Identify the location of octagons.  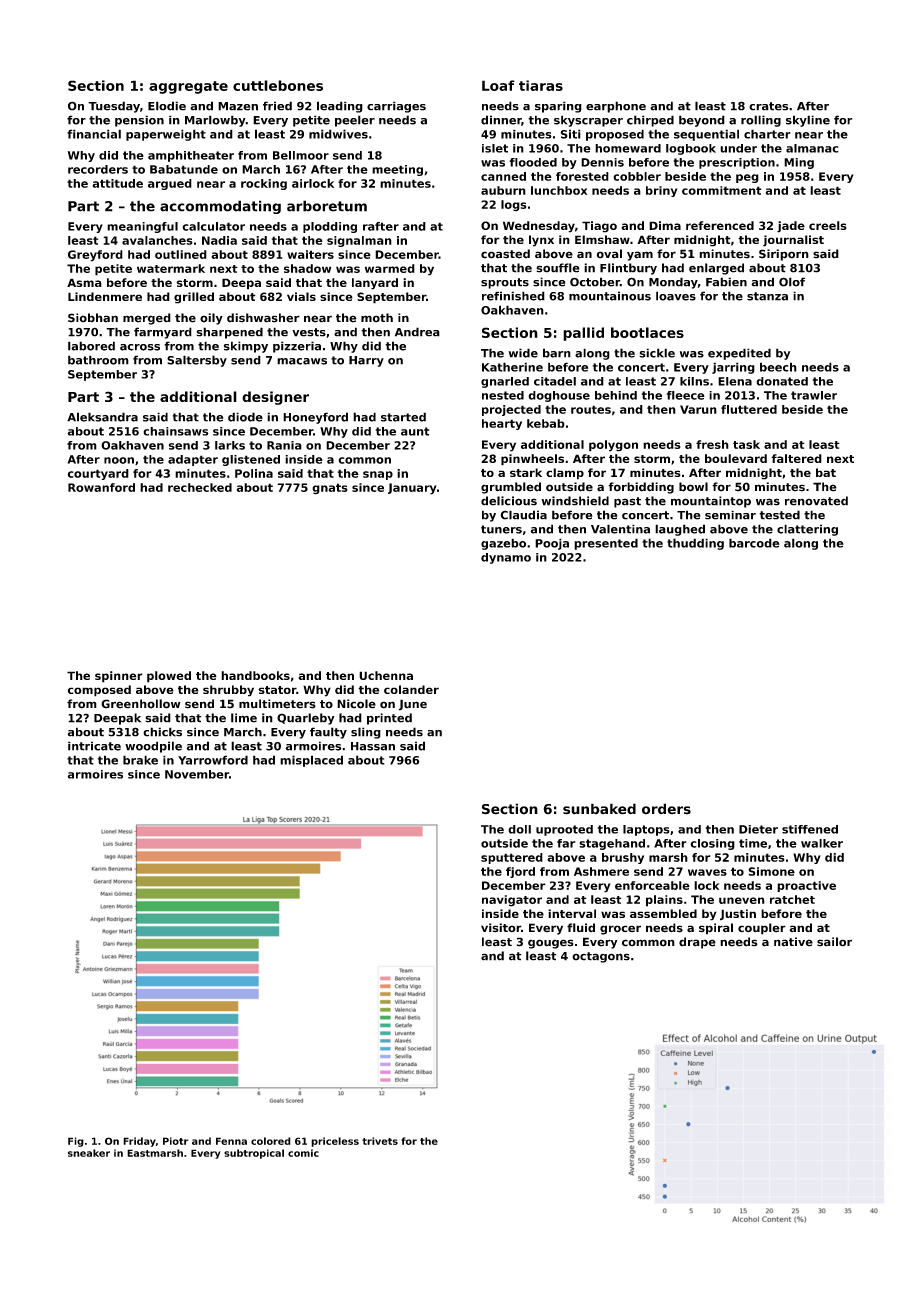
(601, 957).
